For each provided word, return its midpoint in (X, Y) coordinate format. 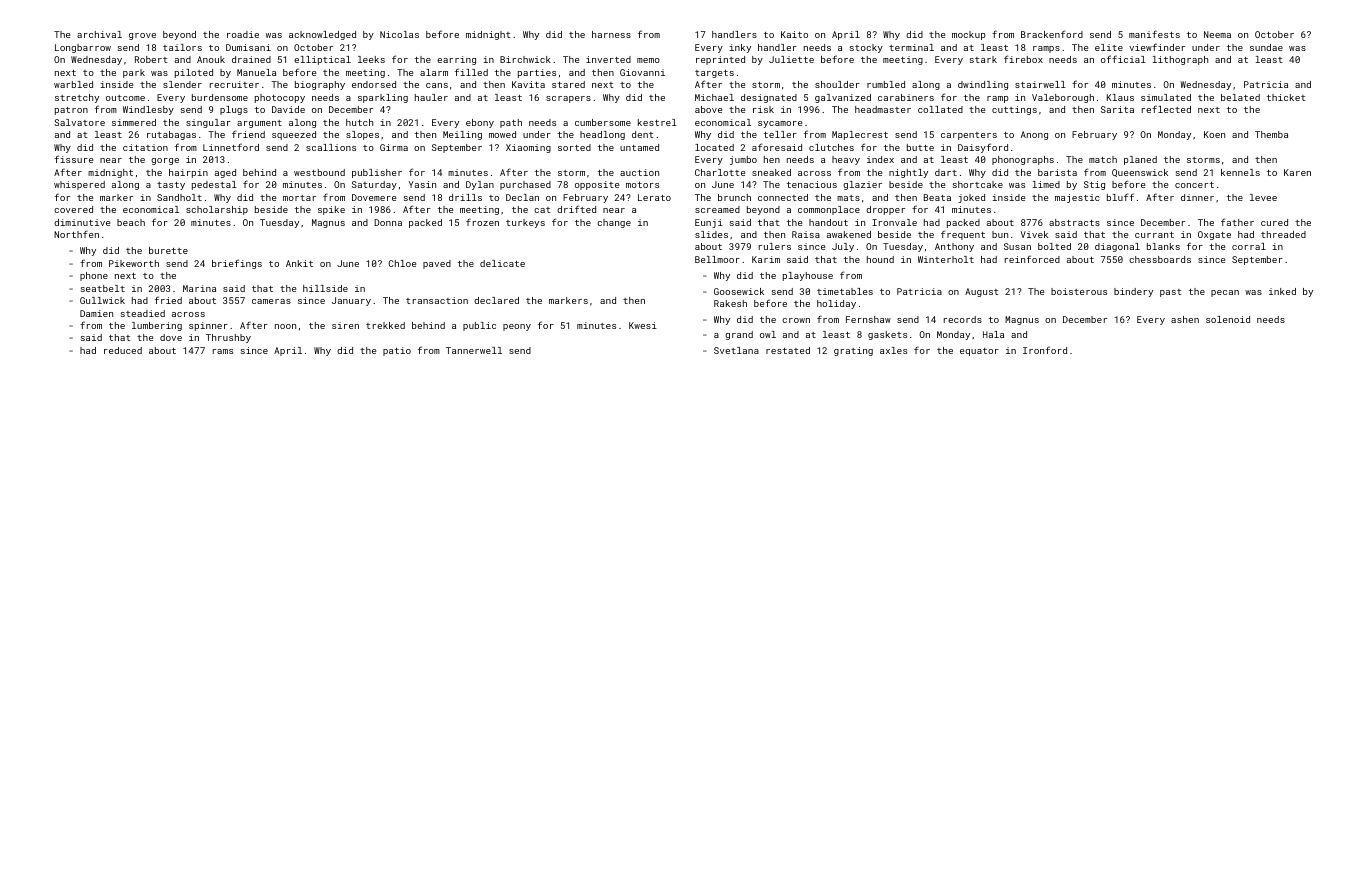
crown (796, 320)
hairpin (188, 173)
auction (639, 172)
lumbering (157, 326)
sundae (1266, 47)
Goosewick (739, 291)
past (1171, 293)
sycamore (780, 124)
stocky (866, 48)
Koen (1214, 134)
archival (99, 34)
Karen (1297, 172)
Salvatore (79, 122)
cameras (271, 301)
